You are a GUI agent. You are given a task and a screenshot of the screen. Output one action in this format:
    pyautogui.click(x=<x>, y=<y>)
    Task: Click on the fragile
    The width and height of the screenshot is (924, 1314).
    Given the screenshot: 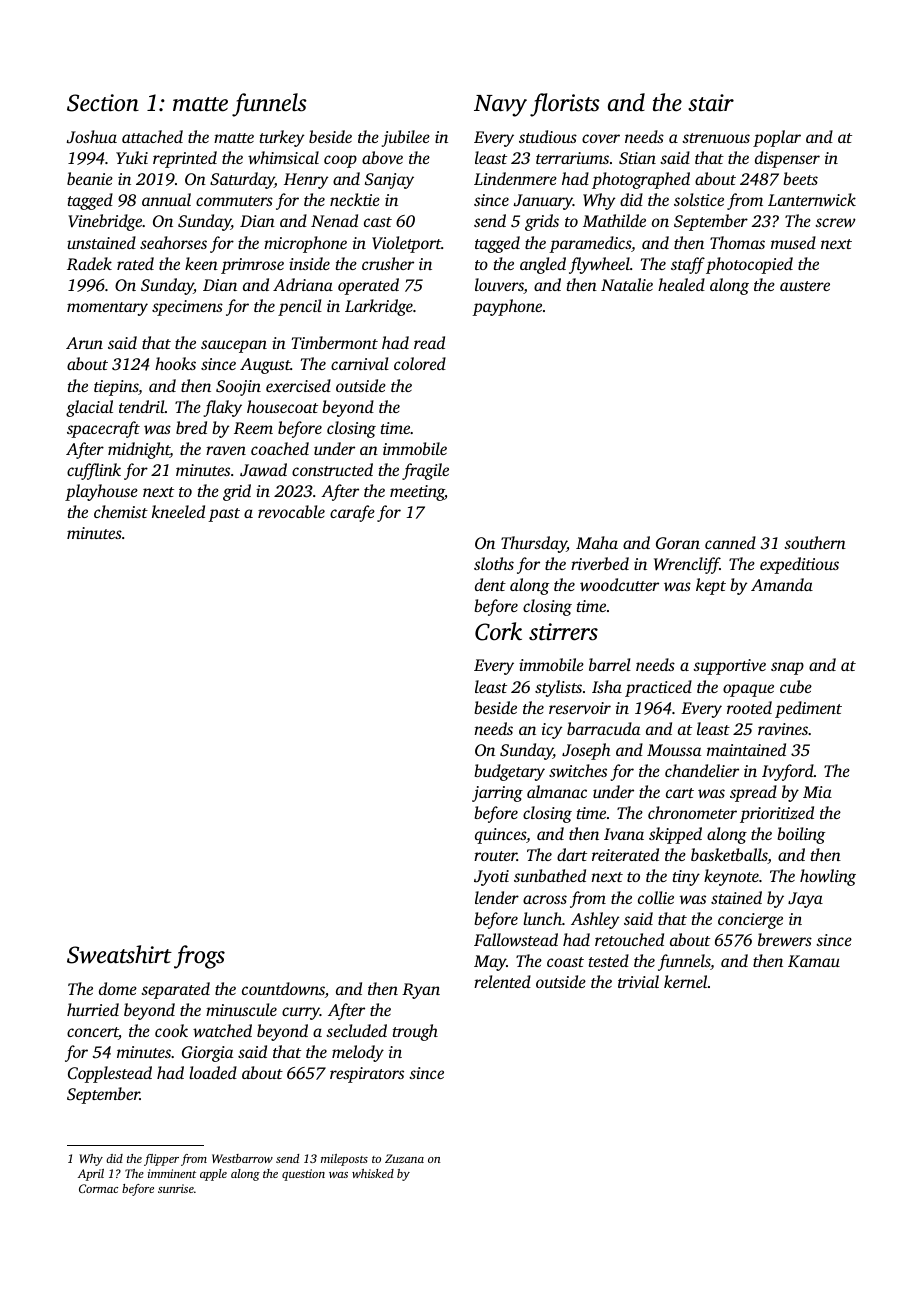 What is the action you would take?
    pyautogui.click(x=425, y=471)
